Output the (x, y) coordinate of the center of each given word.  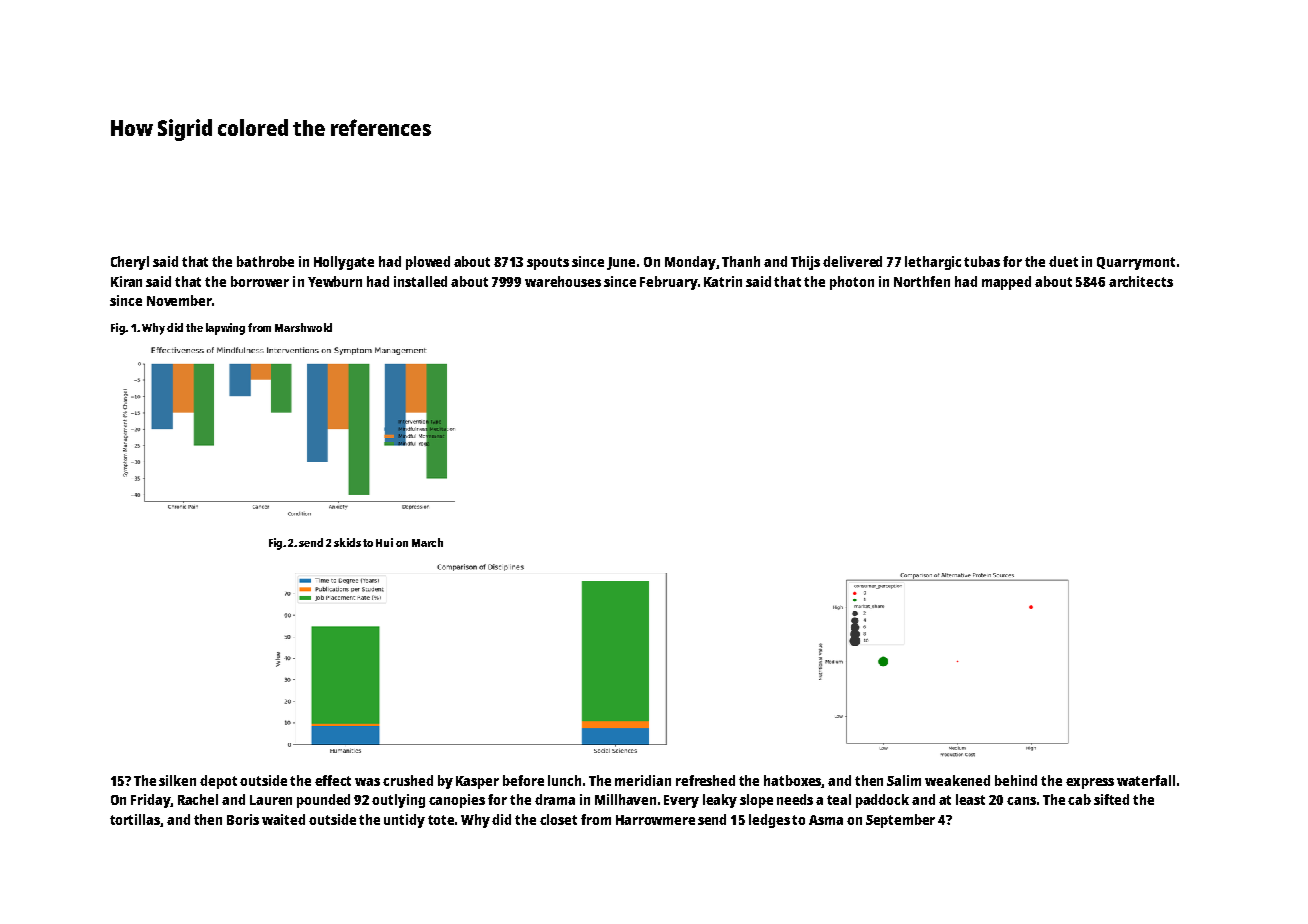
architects (1141, 281)
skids (347, 542)
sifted (1111, 799)
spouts (548, 263)
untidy (404, 821)
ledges (769, 821)
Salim (904, 780)
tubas (982, 261)
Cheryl (130, 263)
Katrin (723, 281)
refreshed (705, 780)
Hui (384, 542)
